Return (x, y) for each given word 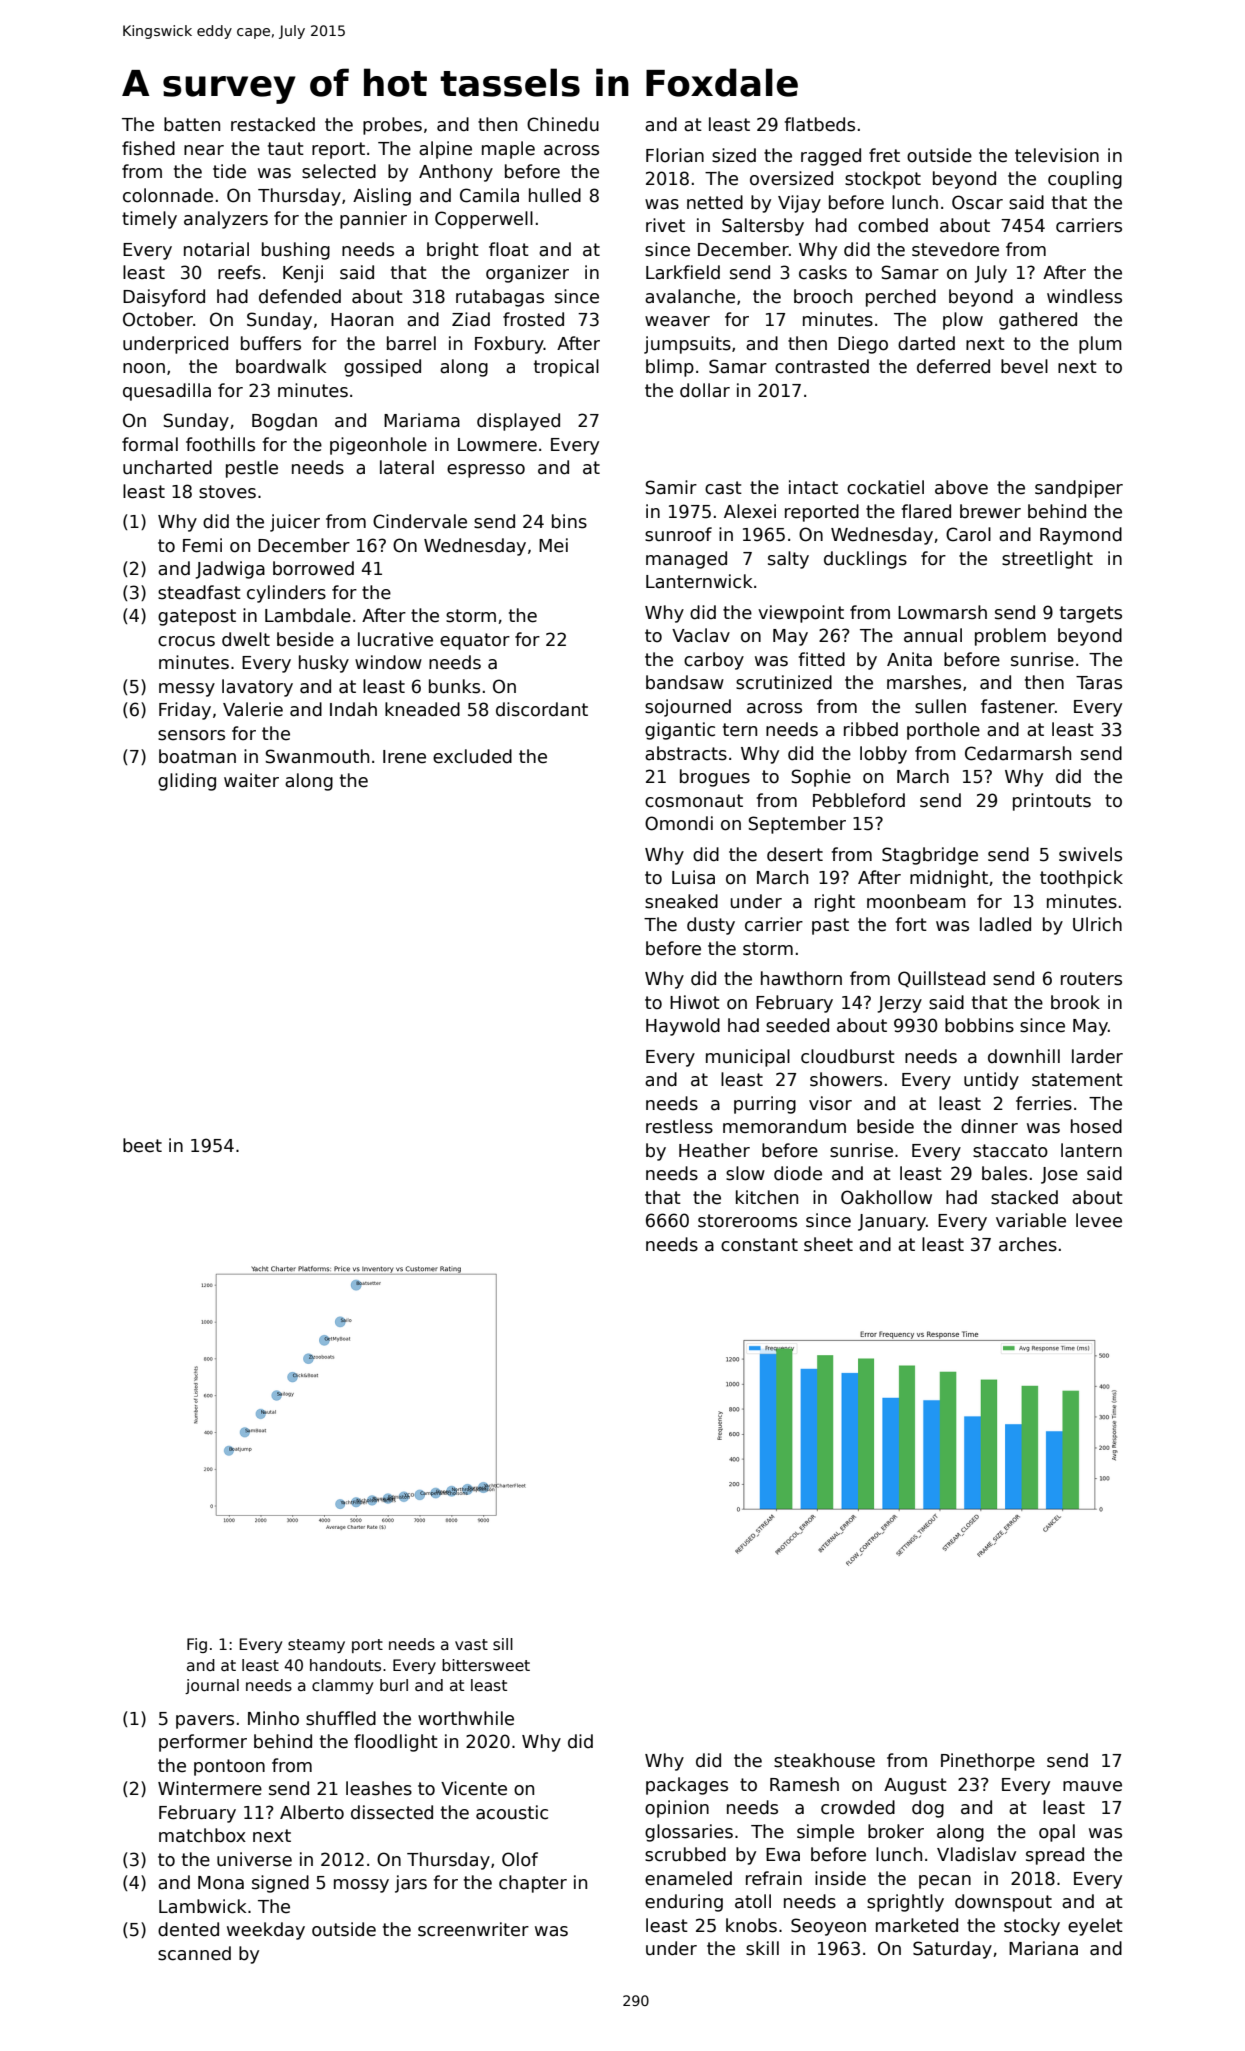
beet (142, 1145)
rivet (665, 225)
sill (503, 1644)
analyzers (226, 220)
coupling (1085, 180)
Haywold (683, 1027)
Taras (1099, 683)
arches (1028, 1244)
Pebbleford (859, 800)
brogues (715, 778)
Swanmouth (317, 756)
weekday (266, 1931)
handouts (345, 1665)
